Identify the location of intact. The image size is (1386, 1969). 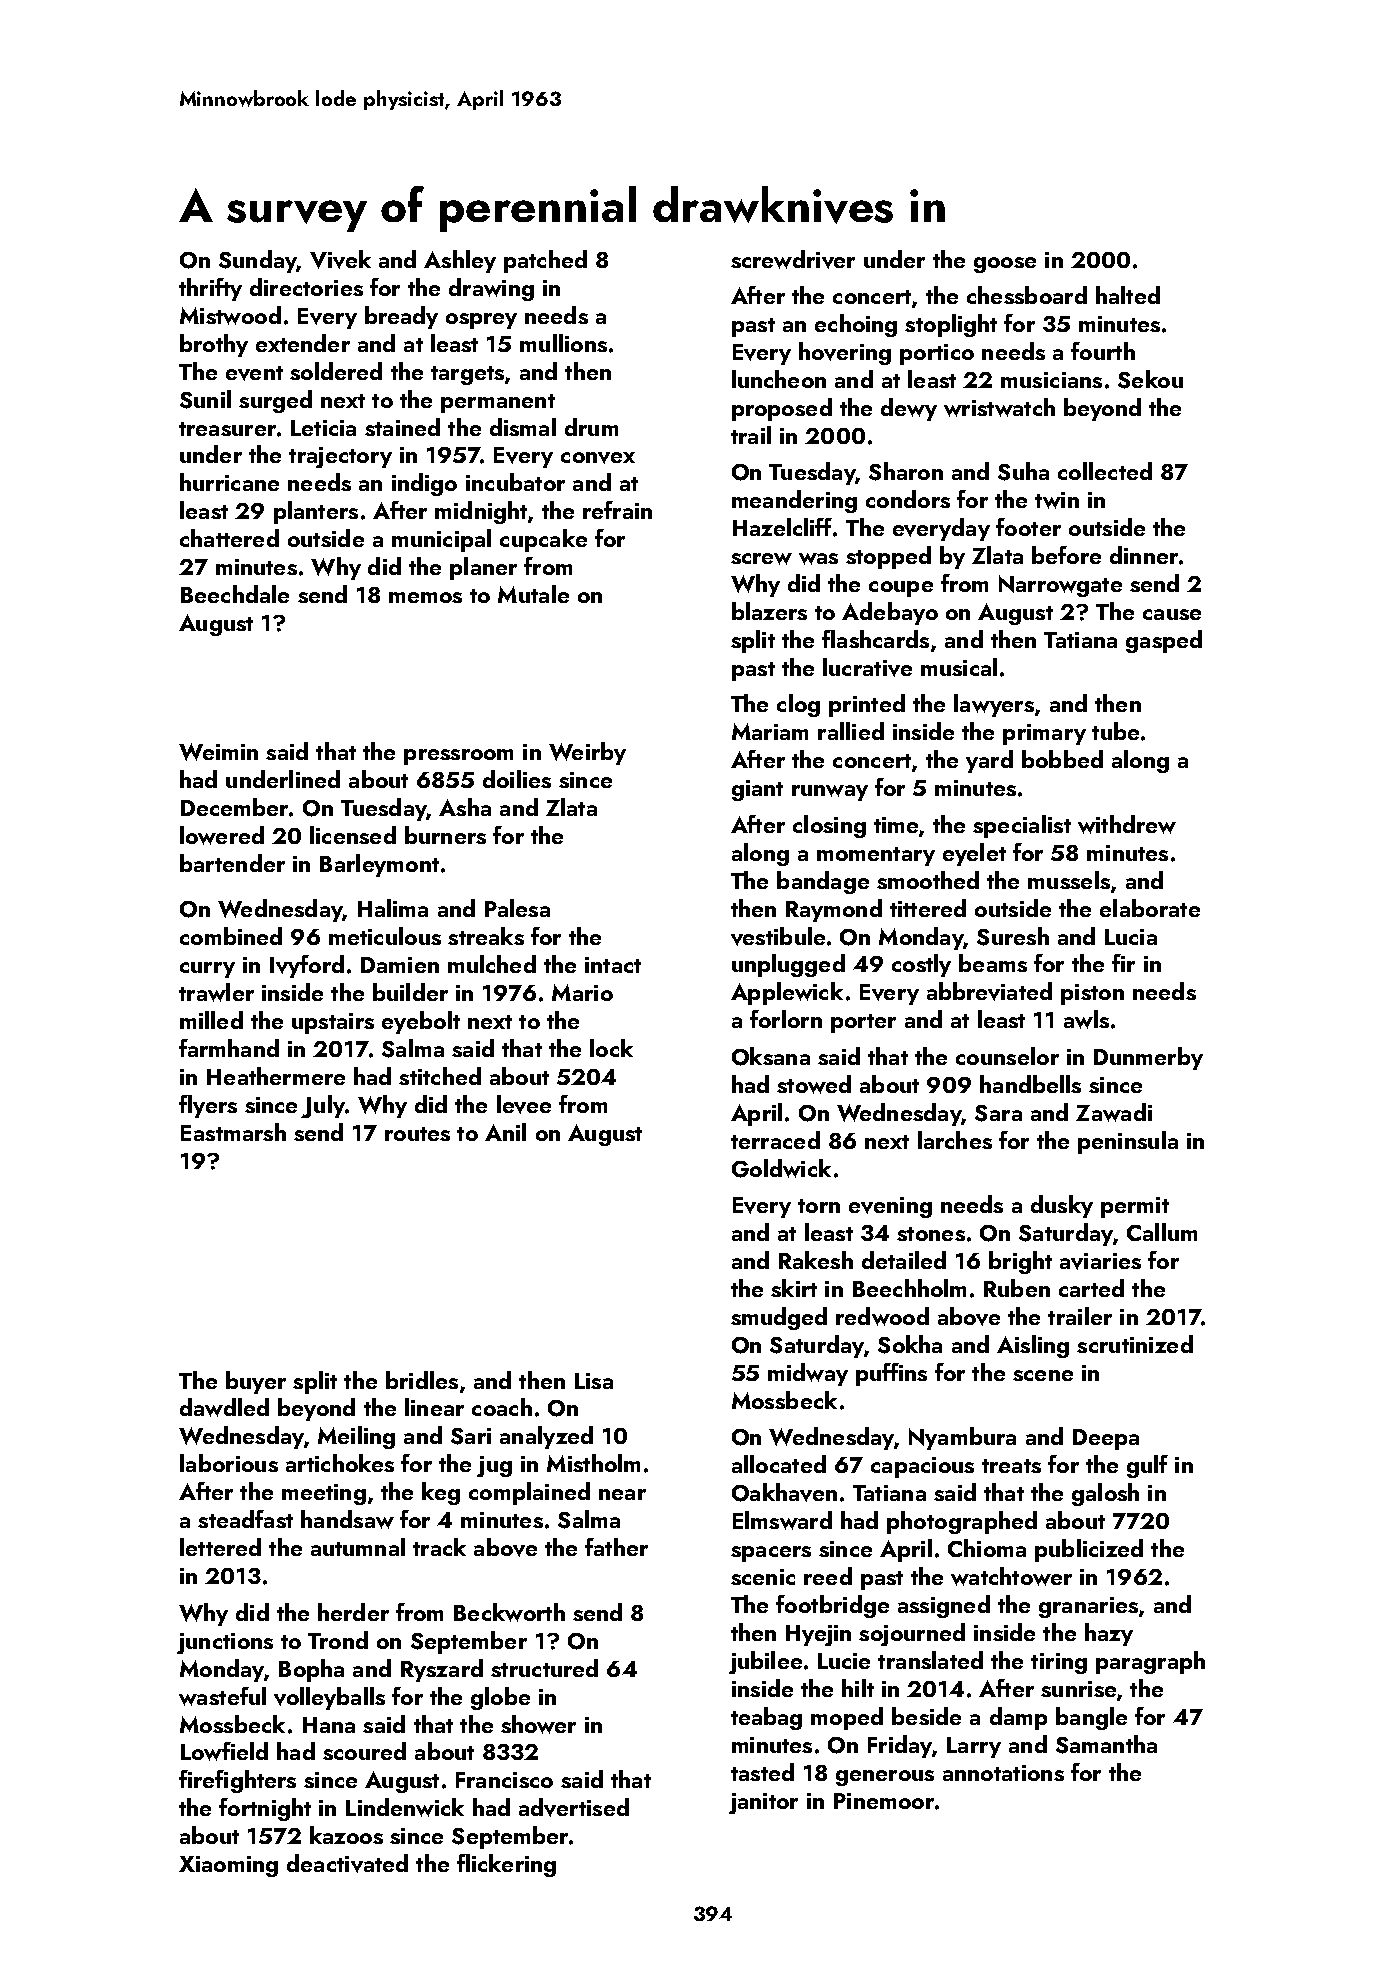
(613, 965).
